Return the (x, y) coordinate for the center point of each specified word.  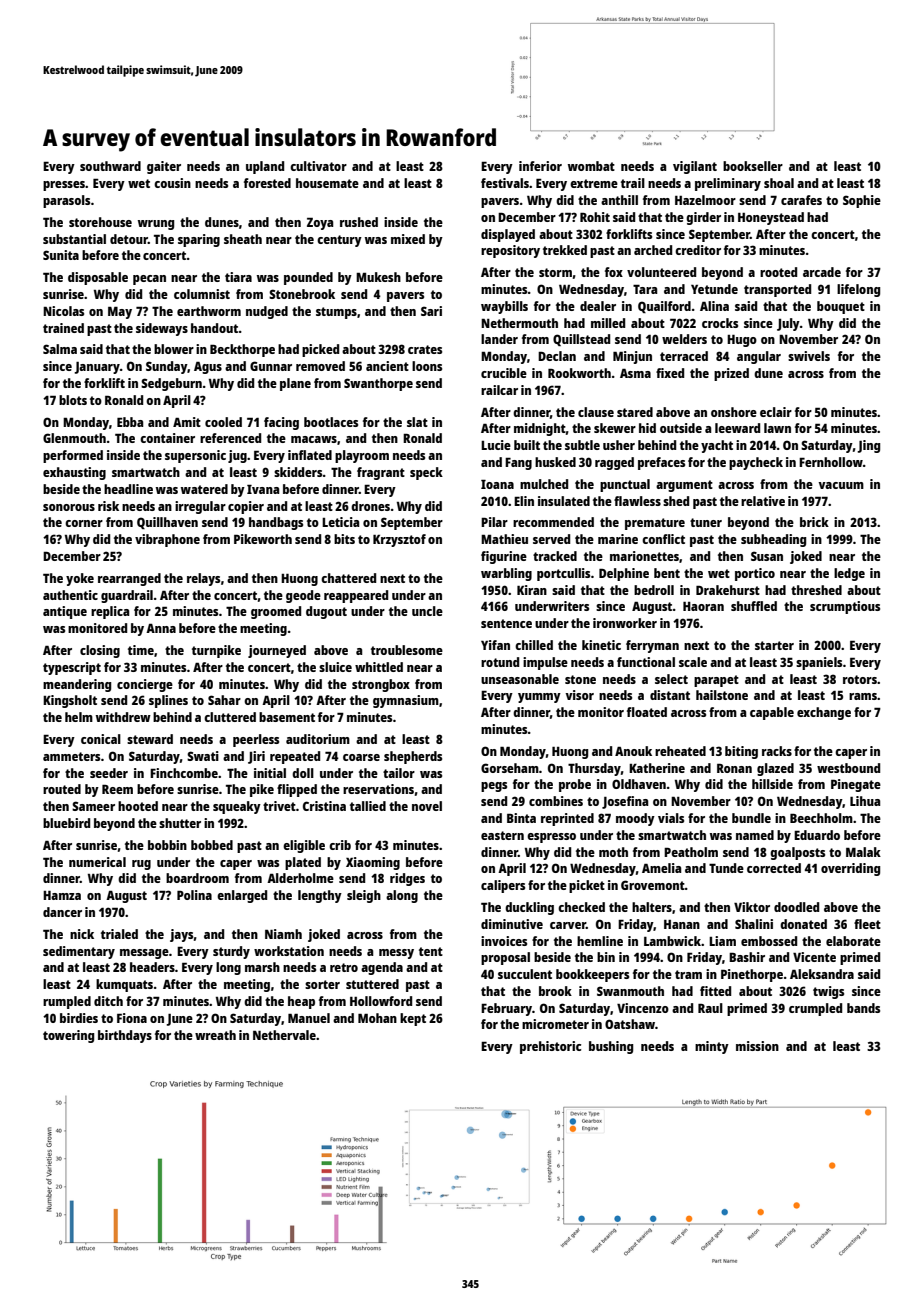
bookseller (753, 166)
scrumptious (845, 607)
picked (320, 350)
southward (110, 166)
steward (150, 739)
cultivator (318, 166)
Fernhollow (831, 462)
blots (73, 400)
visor (579, 695)
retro (344, 967)
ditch (108, 1001)
